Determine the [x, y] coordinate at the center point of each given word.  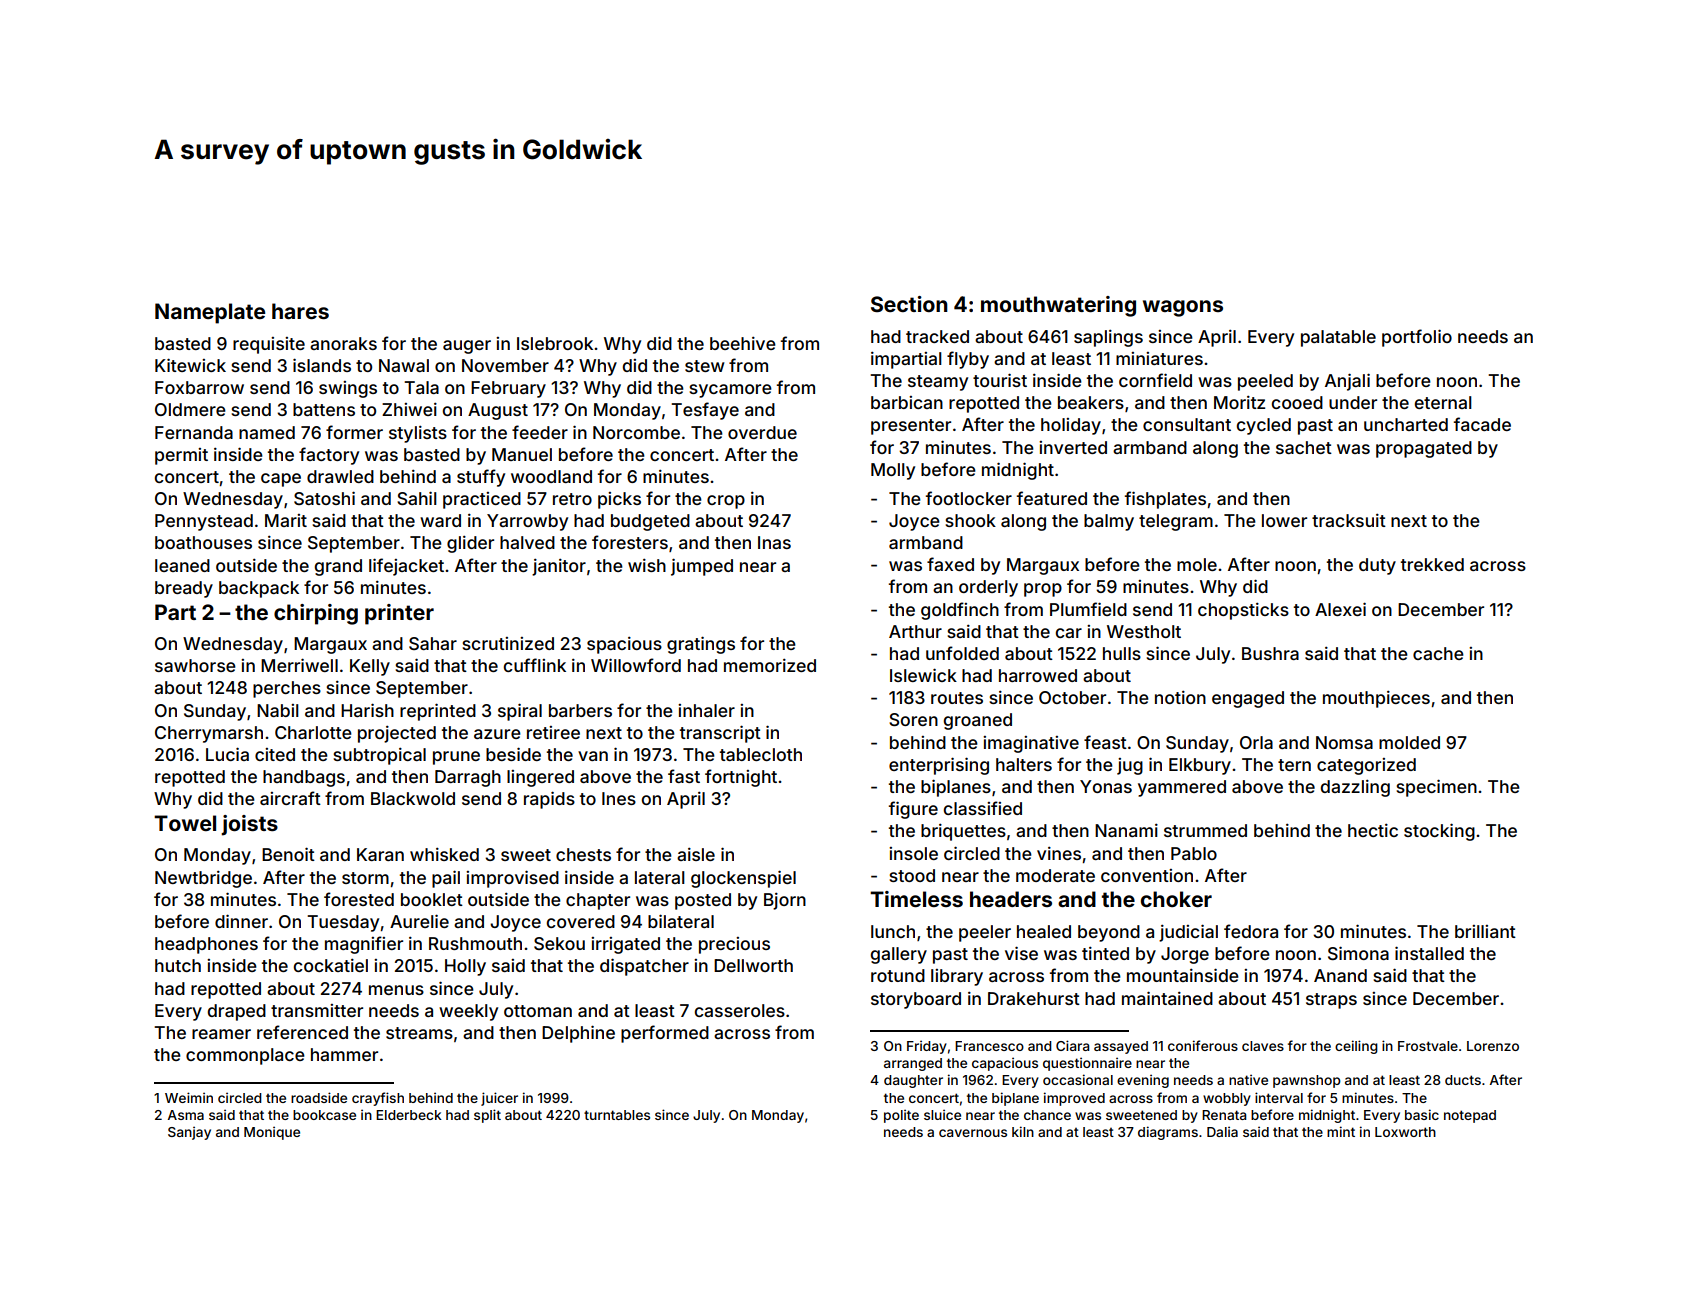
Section [909, 304]
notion [1180, 697]
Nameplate [210, 313]
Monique [272, 1133]
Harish [367, 710]
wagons [1183, 308]
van [593, 756]
